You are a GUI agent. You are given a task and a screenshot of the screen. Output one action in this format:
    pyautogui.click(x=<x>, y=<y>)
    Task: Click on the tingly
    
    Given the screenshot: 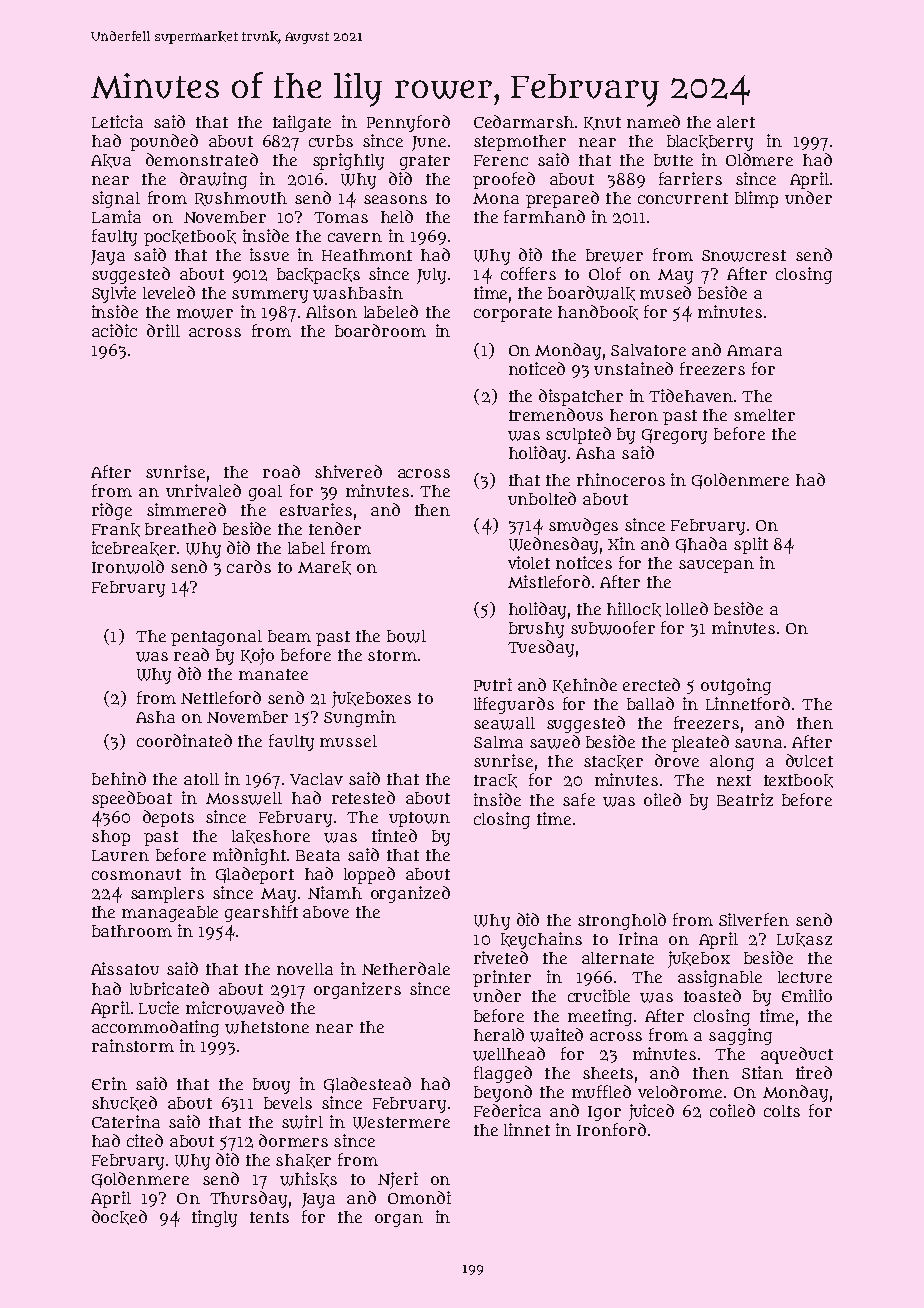 What is the action you would take?
    pyautogui.click(x=214, y=1218)
